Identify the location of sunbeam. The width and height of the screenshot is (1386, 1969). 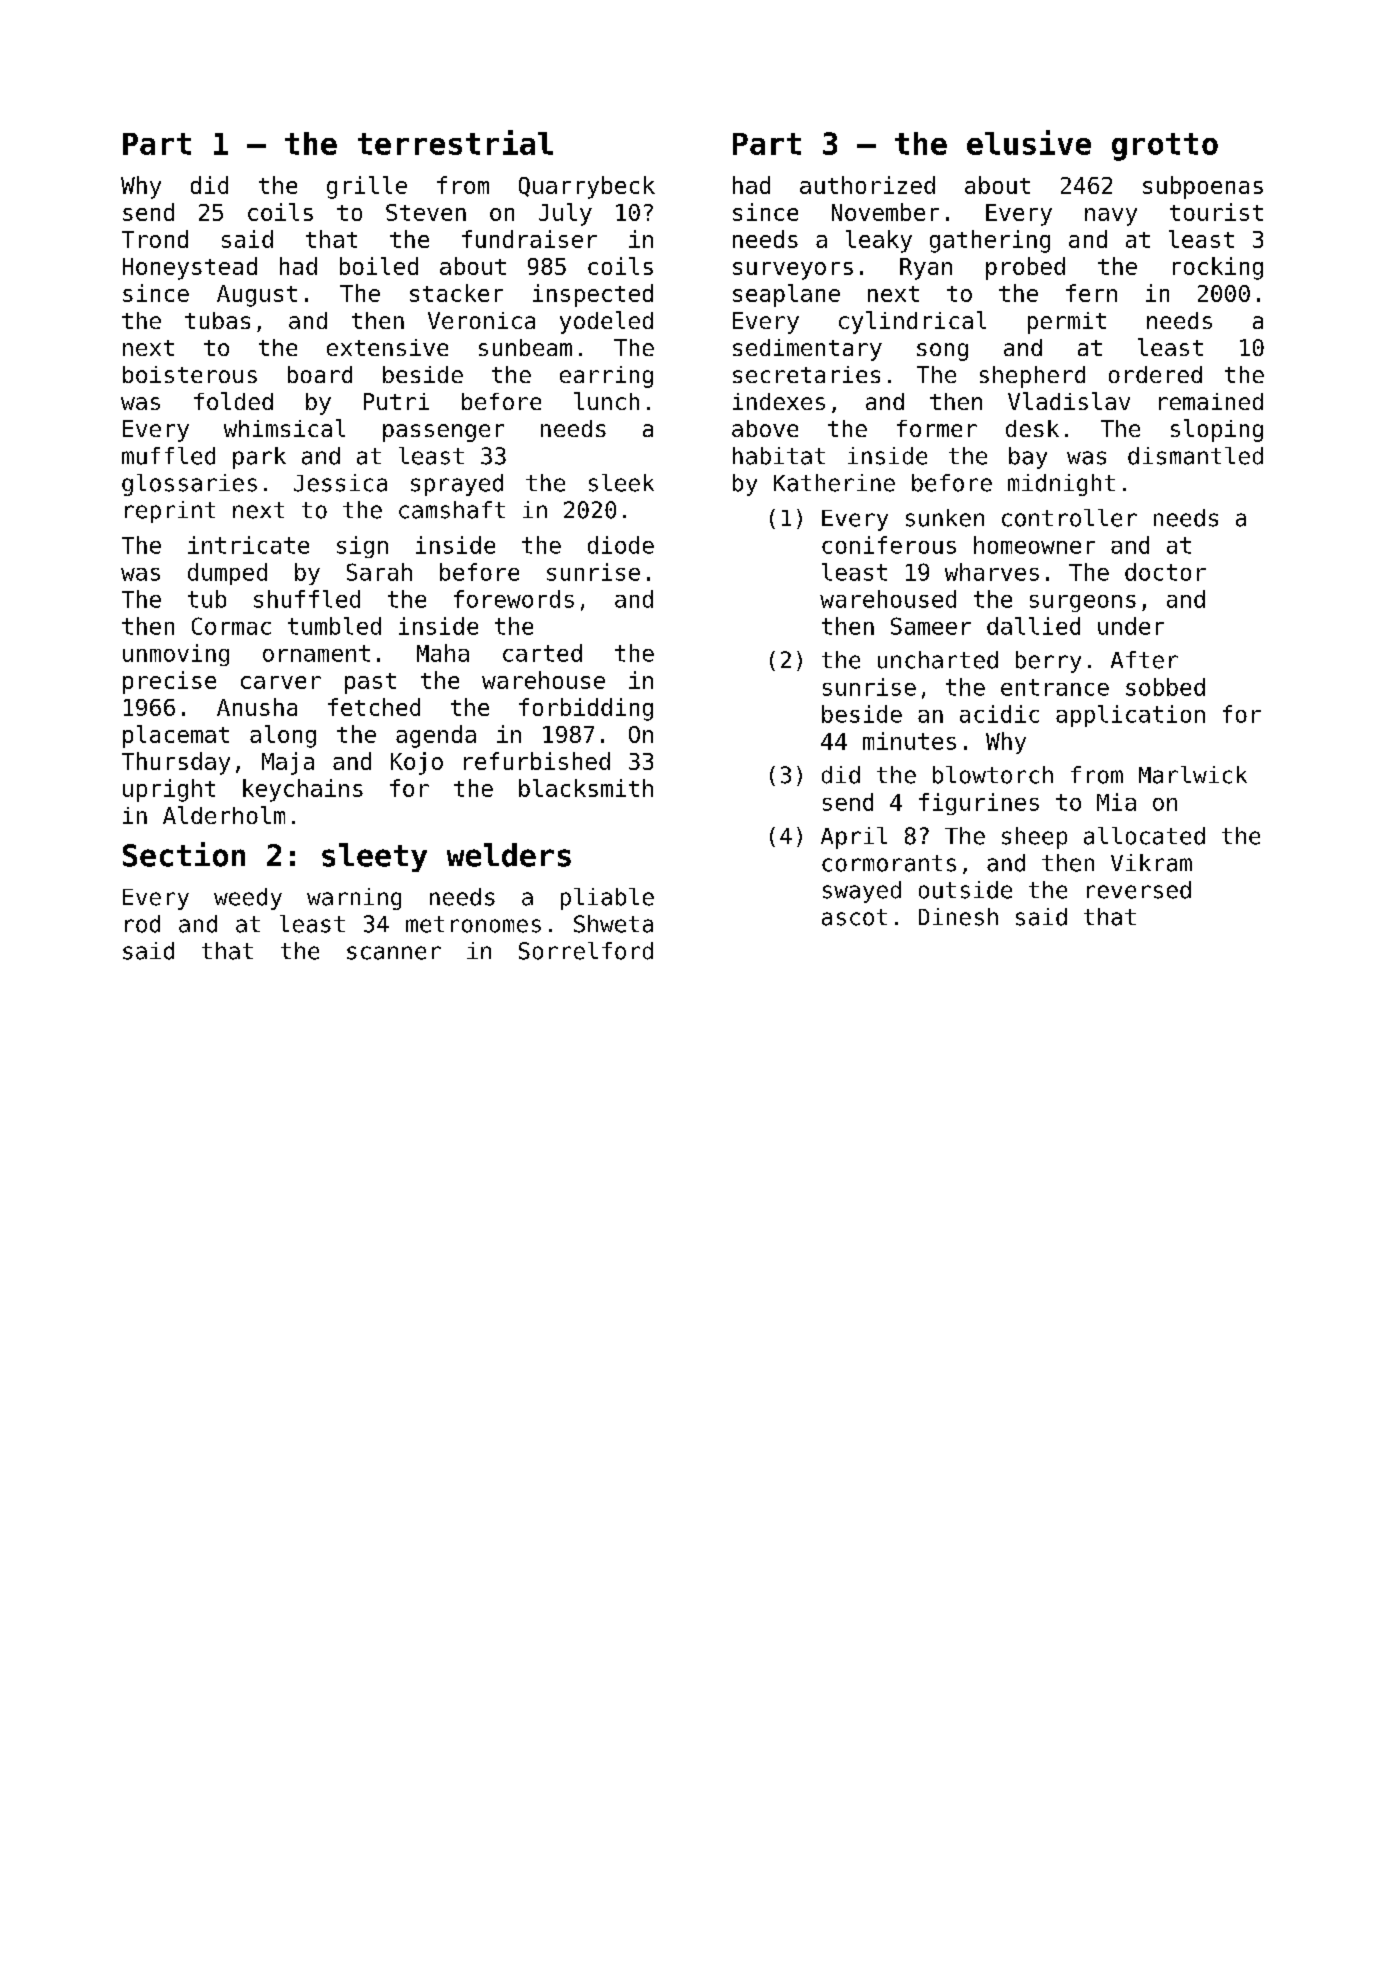
(525, 347).
